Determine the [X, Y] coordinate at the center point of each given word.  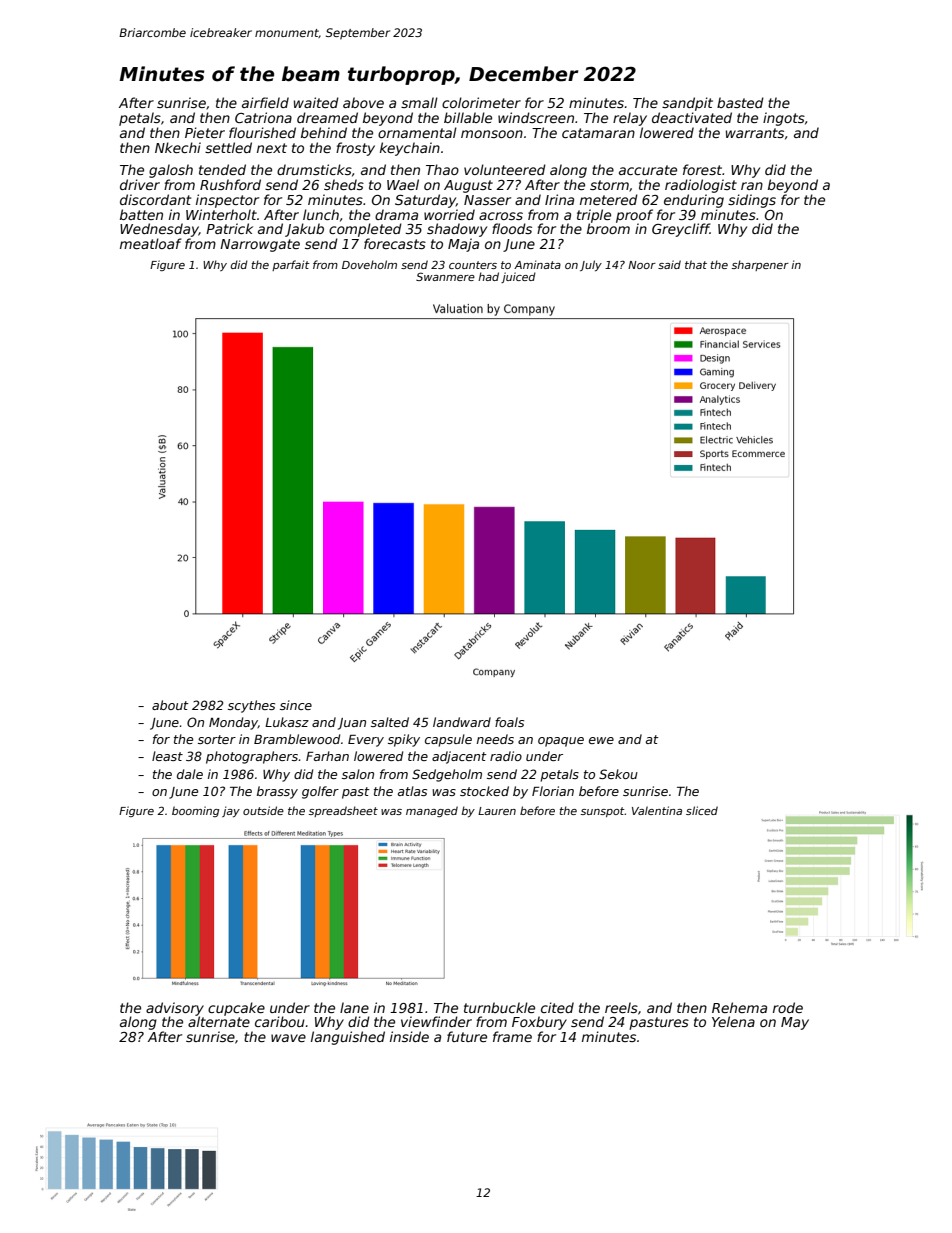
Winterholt [221, 214]
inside [409, 1036]
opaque [561, 742]
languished [348, 1038]
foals [509, 722]
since [296, 705]
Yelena [733, 1021]
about [170, 705]
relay [630, 119]
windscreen [536, 117]
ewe [601, 740]
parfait [291, 265]
